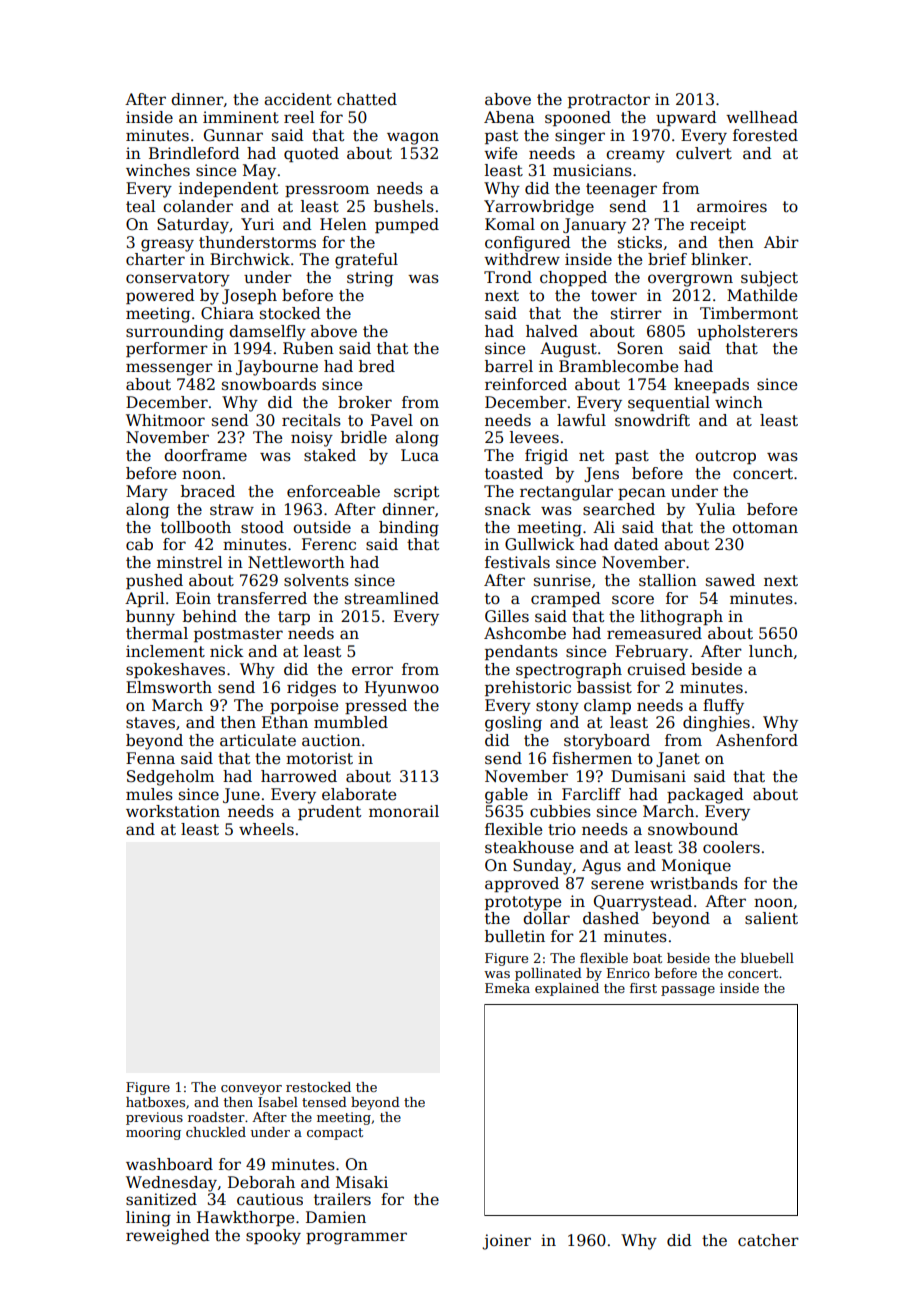 This screenshot has height=1314, width=924. I want to click on wheels, so click(266, 829).
